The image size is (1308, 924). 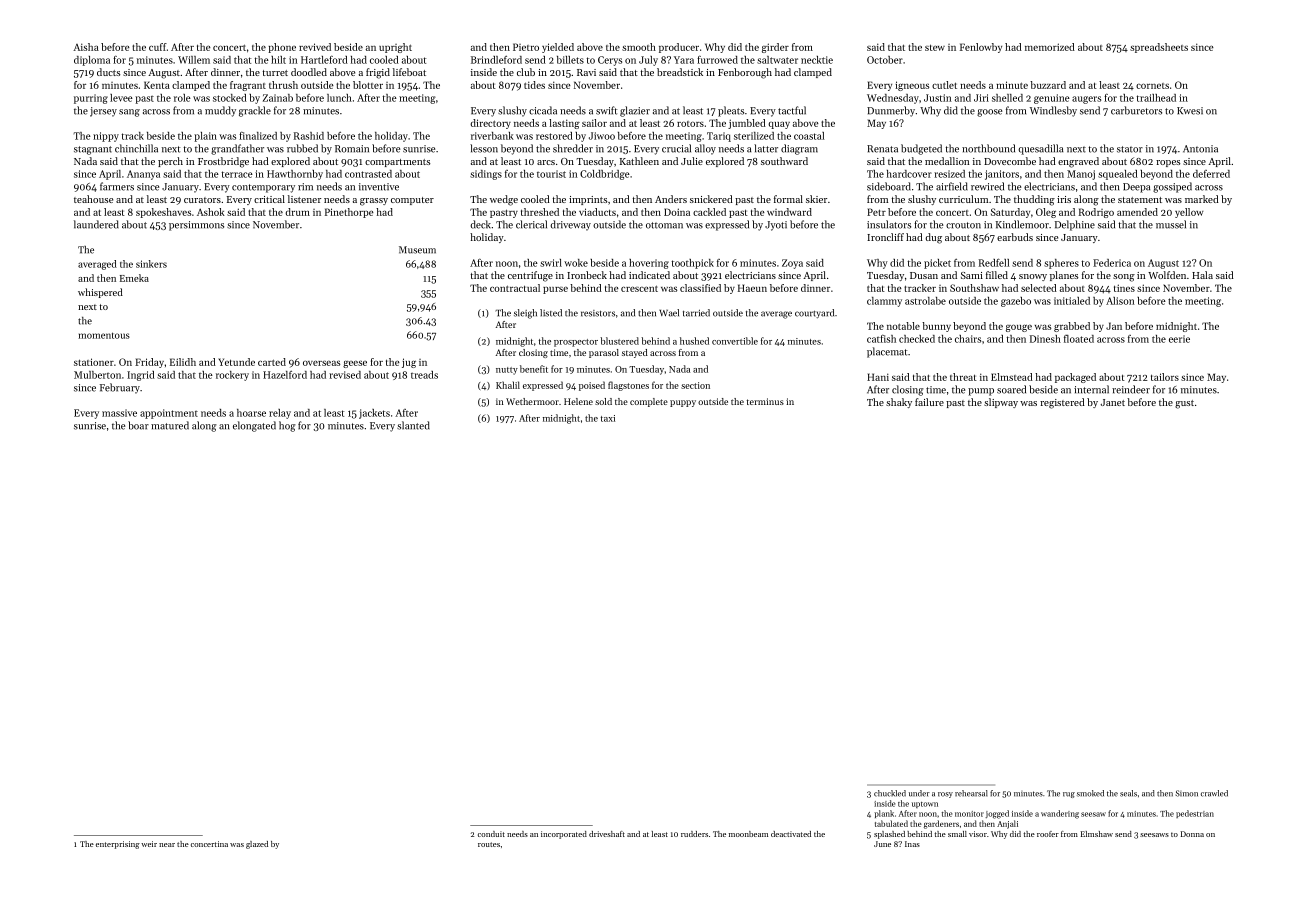 What do you see at coordinates (891, 111) in the page?
I see `Dunmerby` at bounding box center [891, 111].
